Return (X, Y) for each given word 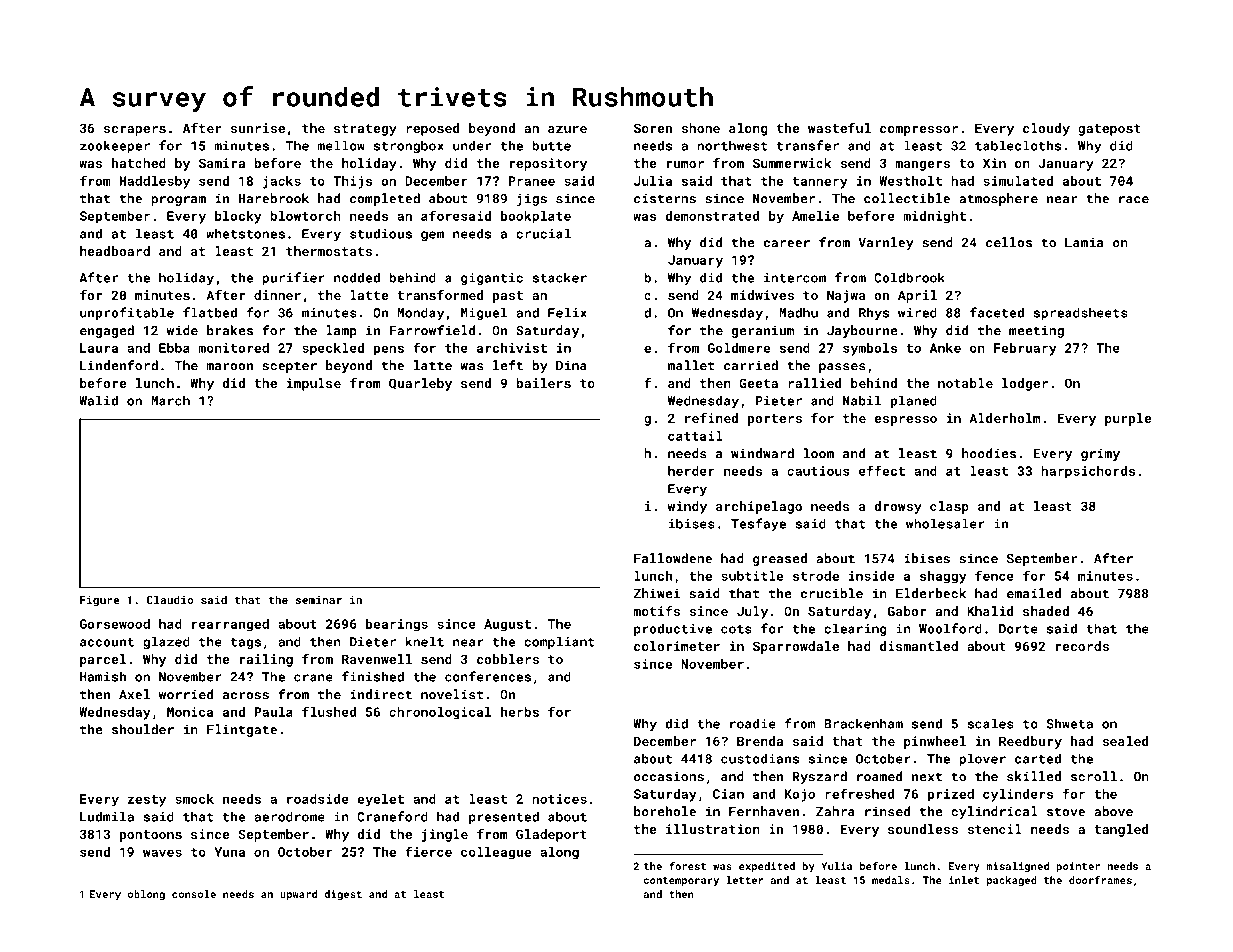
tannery (820, 183)
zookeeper (115, 146)
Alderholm (1004, 418)
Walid (98, 400)
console (194, 894)
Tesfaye (758, 525)
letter (745, 880)
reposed (432, 129)
